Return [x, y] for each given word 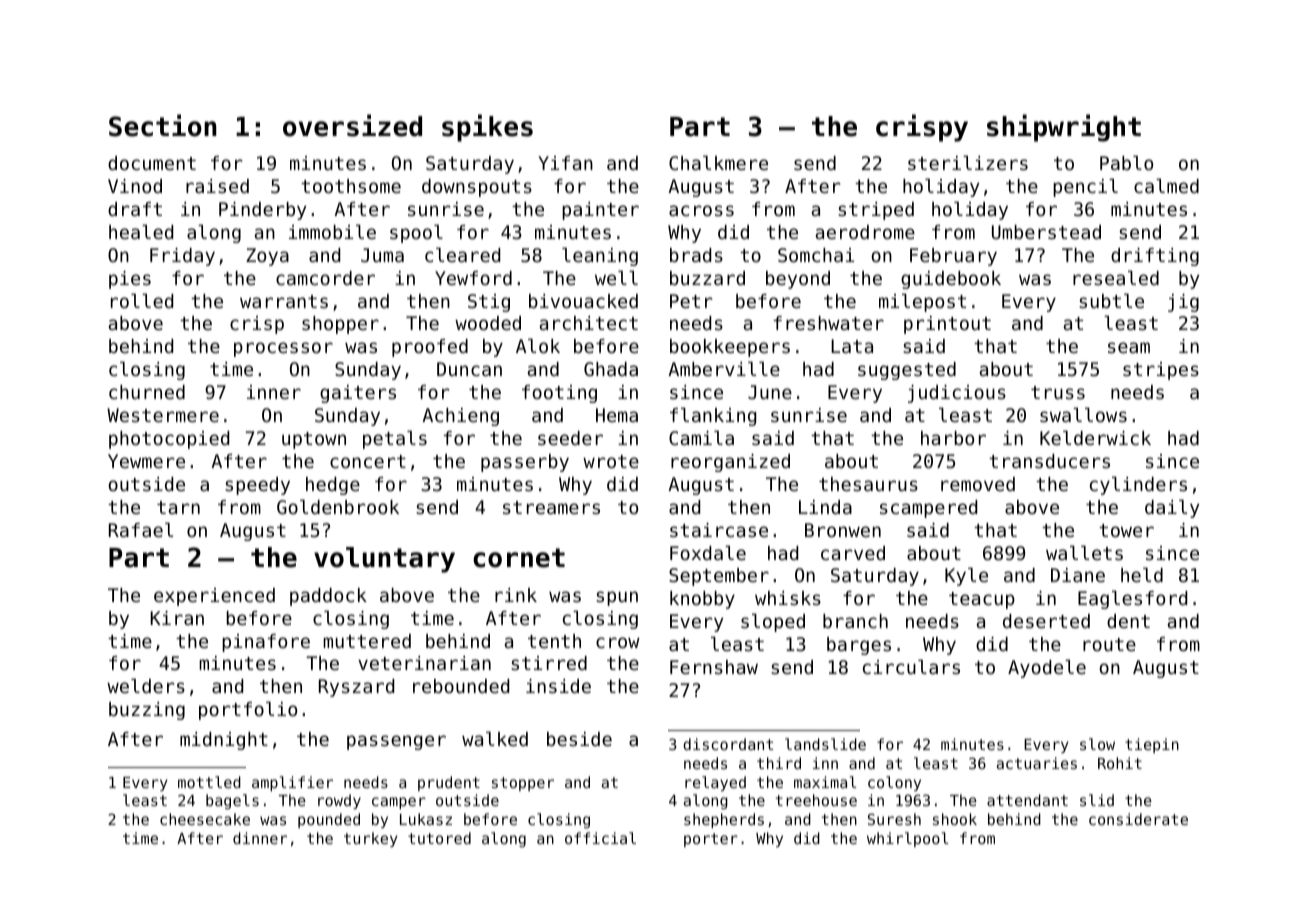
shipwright [1064, 128]
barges [859, 646]
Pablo [1126, 162]
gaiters [358, 394]
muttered [367, 641]
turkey [371, 839]
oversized [352, 125]
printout [947, 325]
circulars [911, 666]
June [770, 392]
